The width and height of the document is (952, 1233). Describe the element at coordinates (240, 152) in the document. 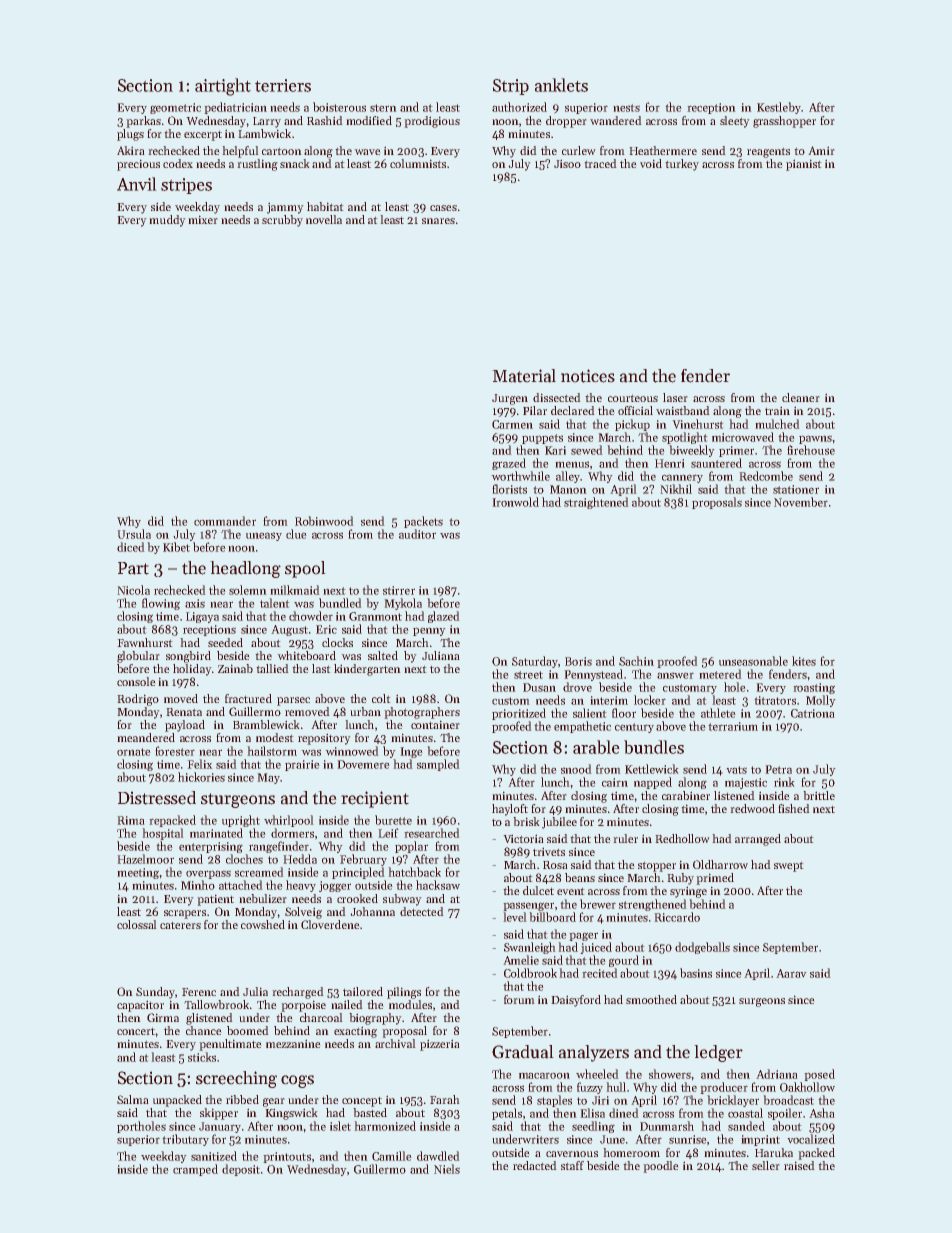

I see `helpful` at that location.
